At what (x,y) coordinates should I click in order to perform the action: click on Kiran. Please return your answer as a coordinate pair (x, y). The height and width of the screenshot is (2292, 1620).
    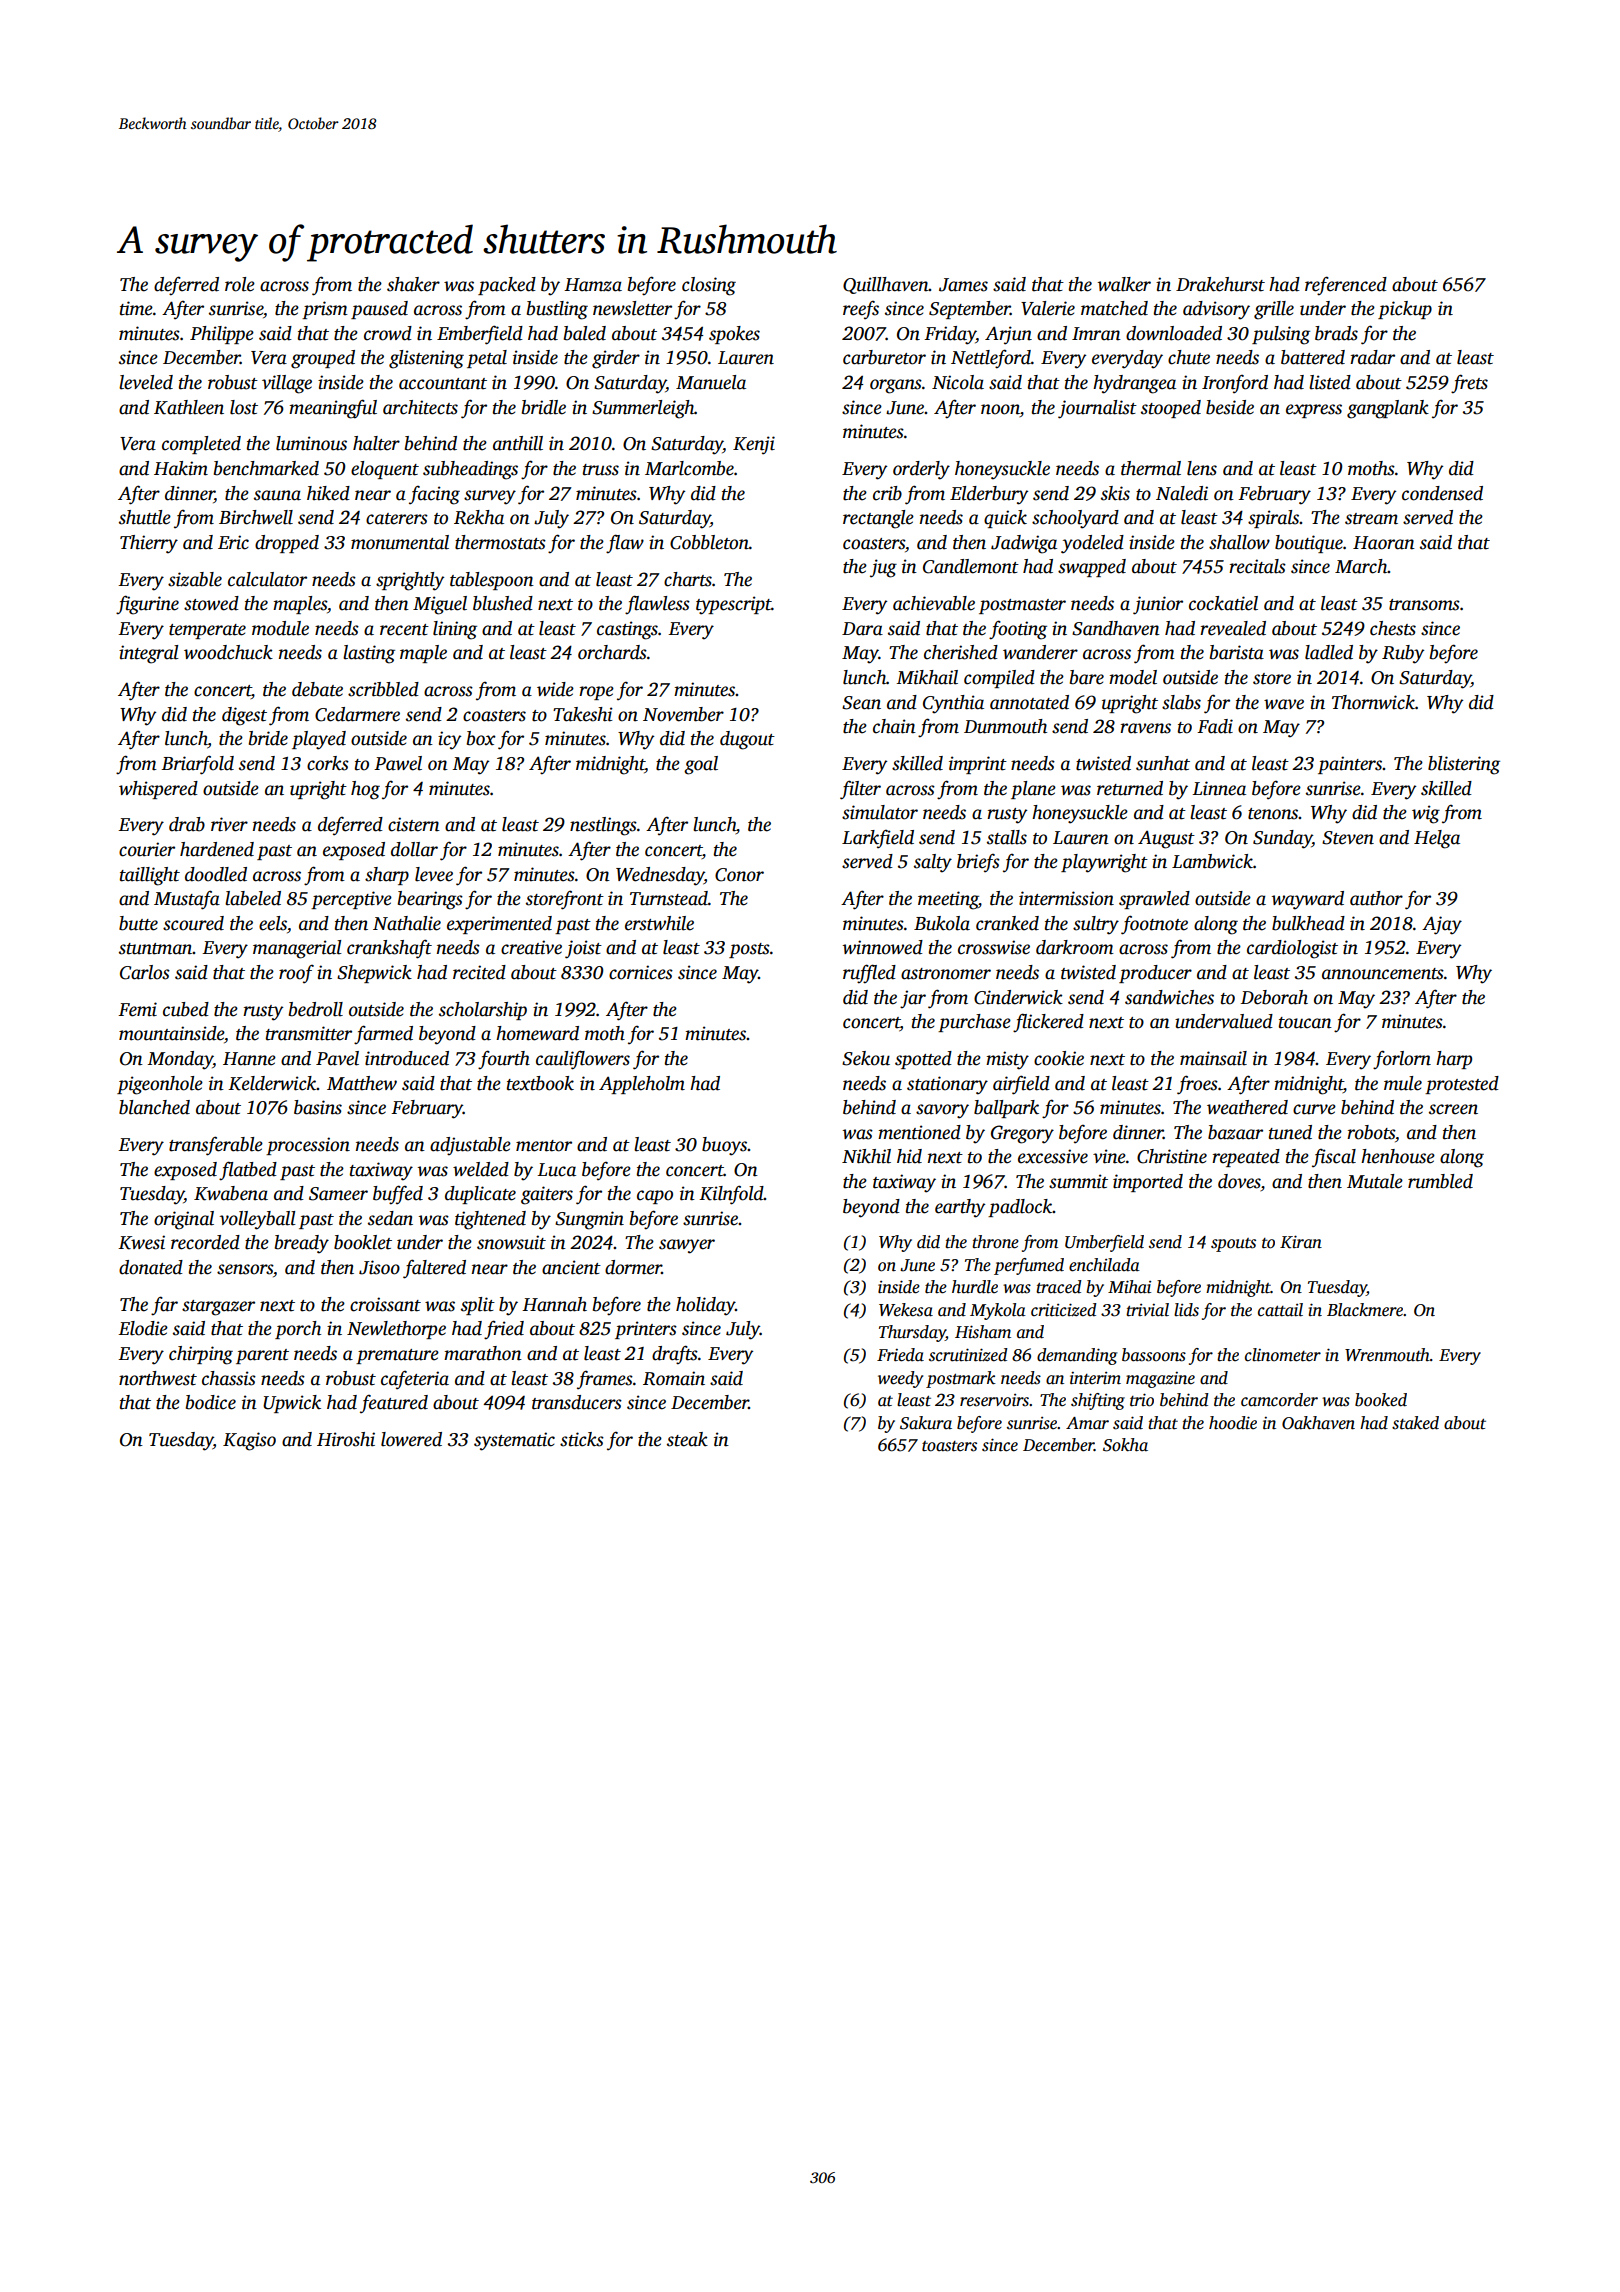
    Looking at the image, I should click on (1301, 1242).
